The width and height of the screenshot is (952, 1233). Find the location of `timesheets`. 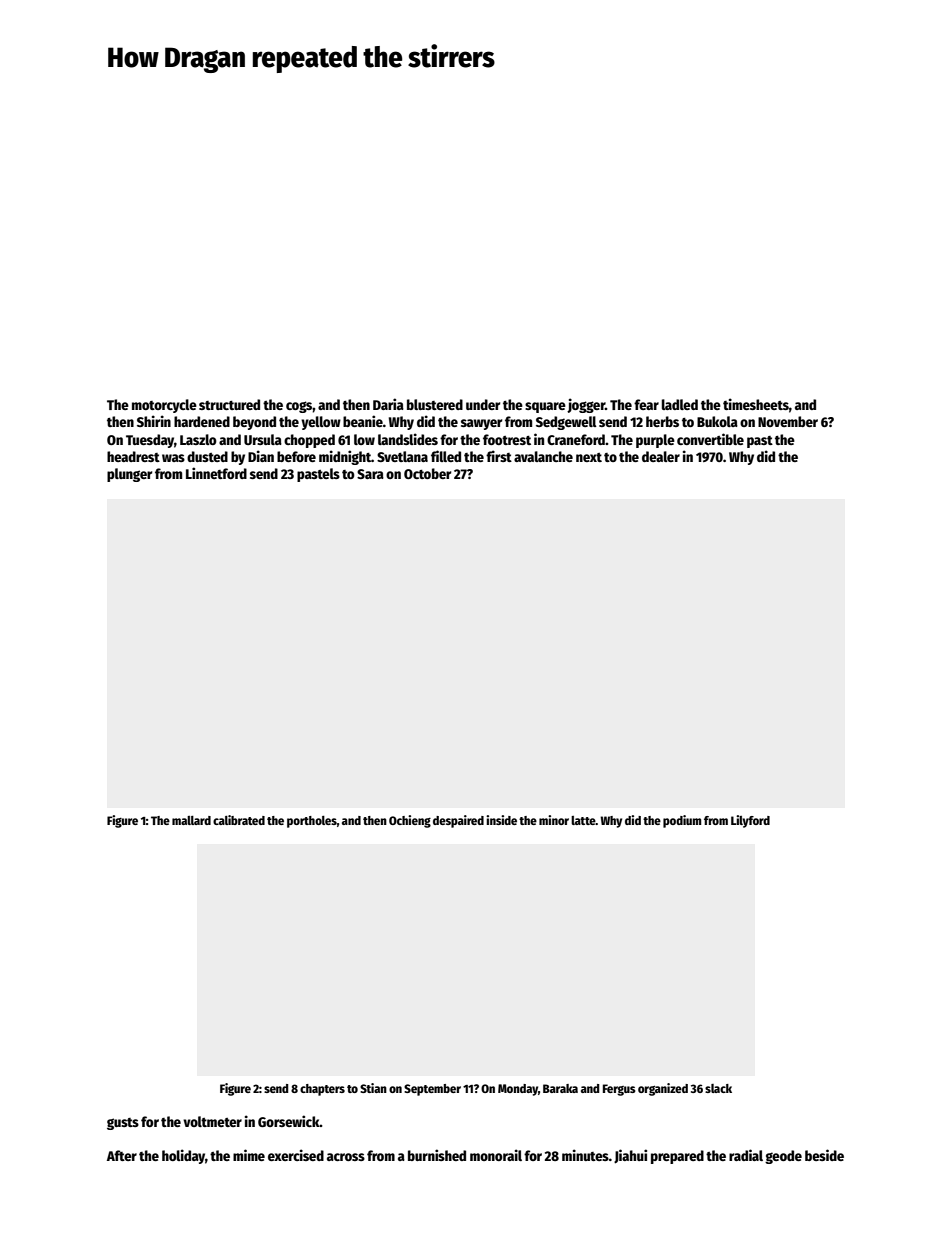

timesheets is located at coordinates (756, 404).
